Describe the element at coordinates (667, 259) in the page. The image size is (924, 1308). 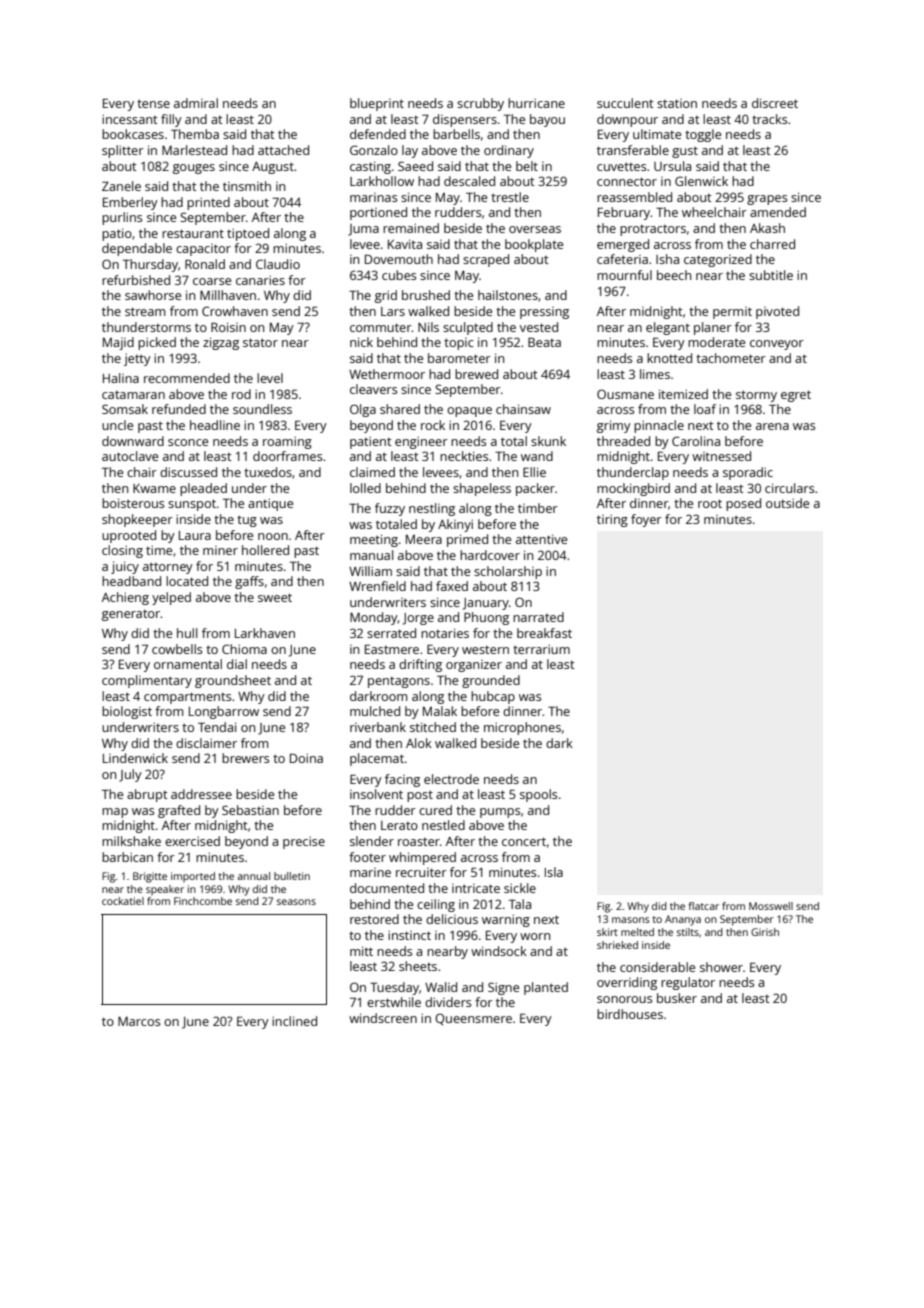
I see `Isha` at that location.
